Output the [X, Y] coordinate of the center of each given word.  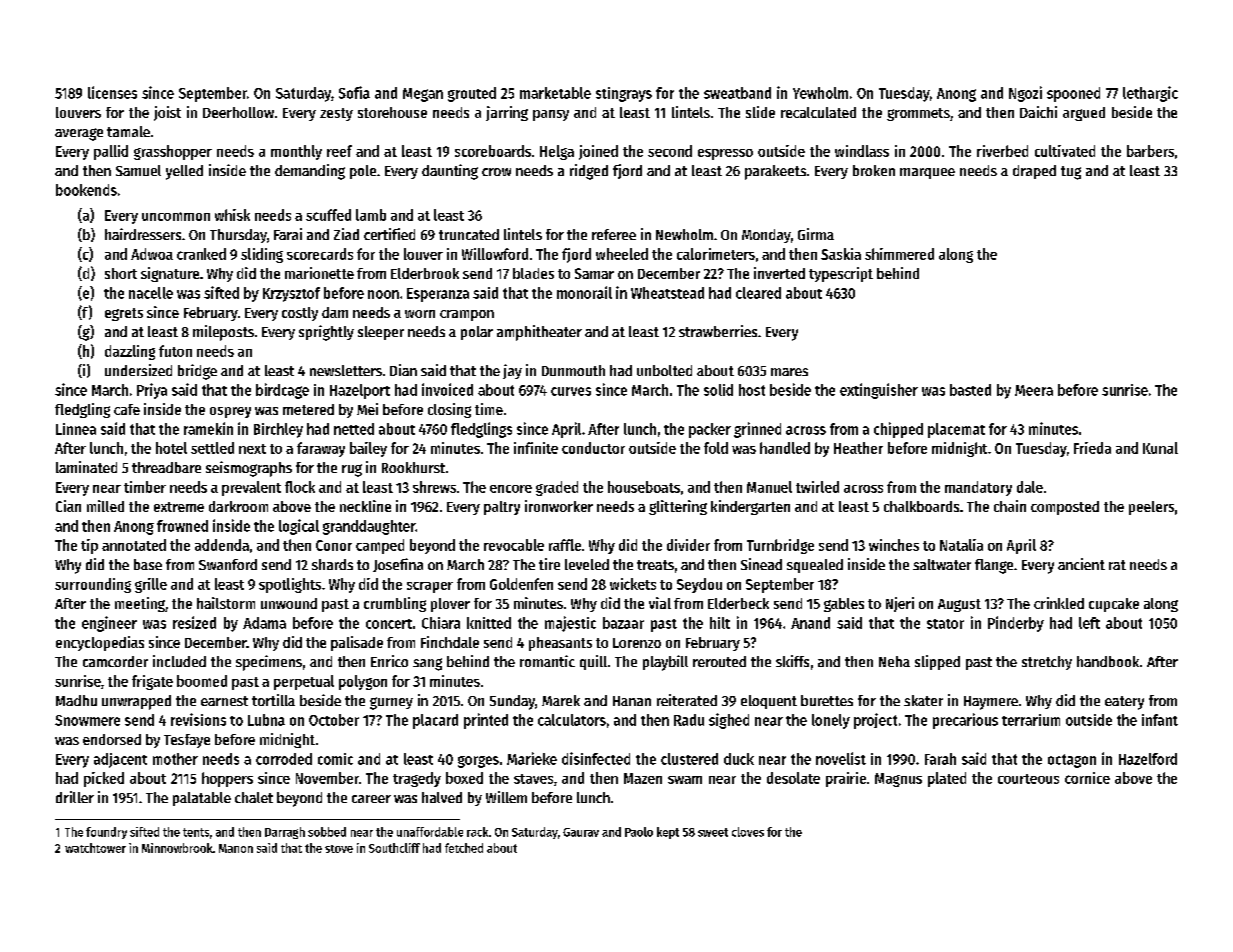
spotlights [290, 585]
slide [760, 112]
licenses [112, 92]
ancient [1081, 564]
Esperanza [438, 295]
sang [427, 664]
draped [1034, 172]
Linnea [76, 429]
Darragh [285, 833]
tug [1071, 173]
